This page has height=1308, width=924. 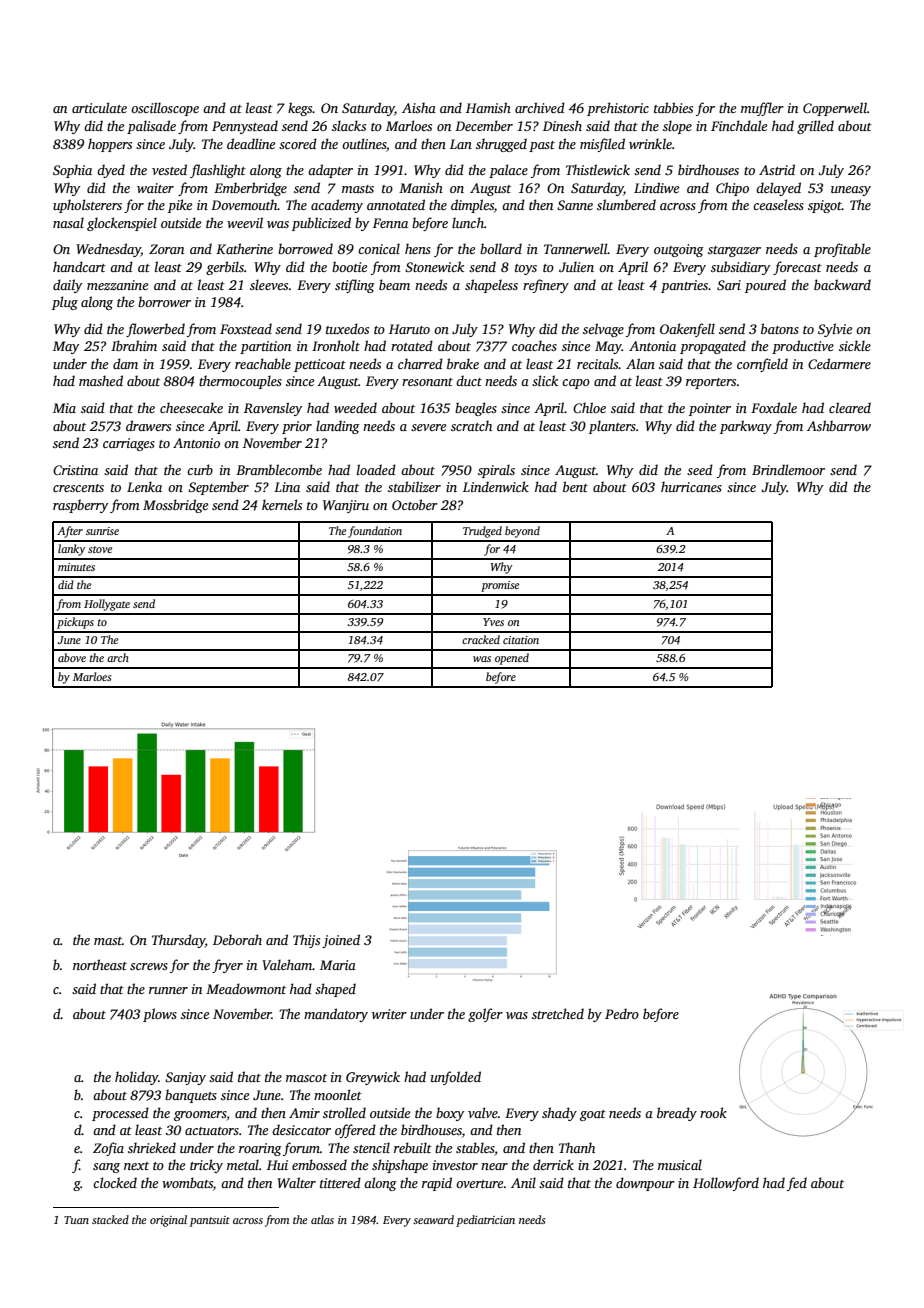 What do you see at coordinates (797, 1184) in the page?
I see `fed` at bounding box center [797, 1184].
